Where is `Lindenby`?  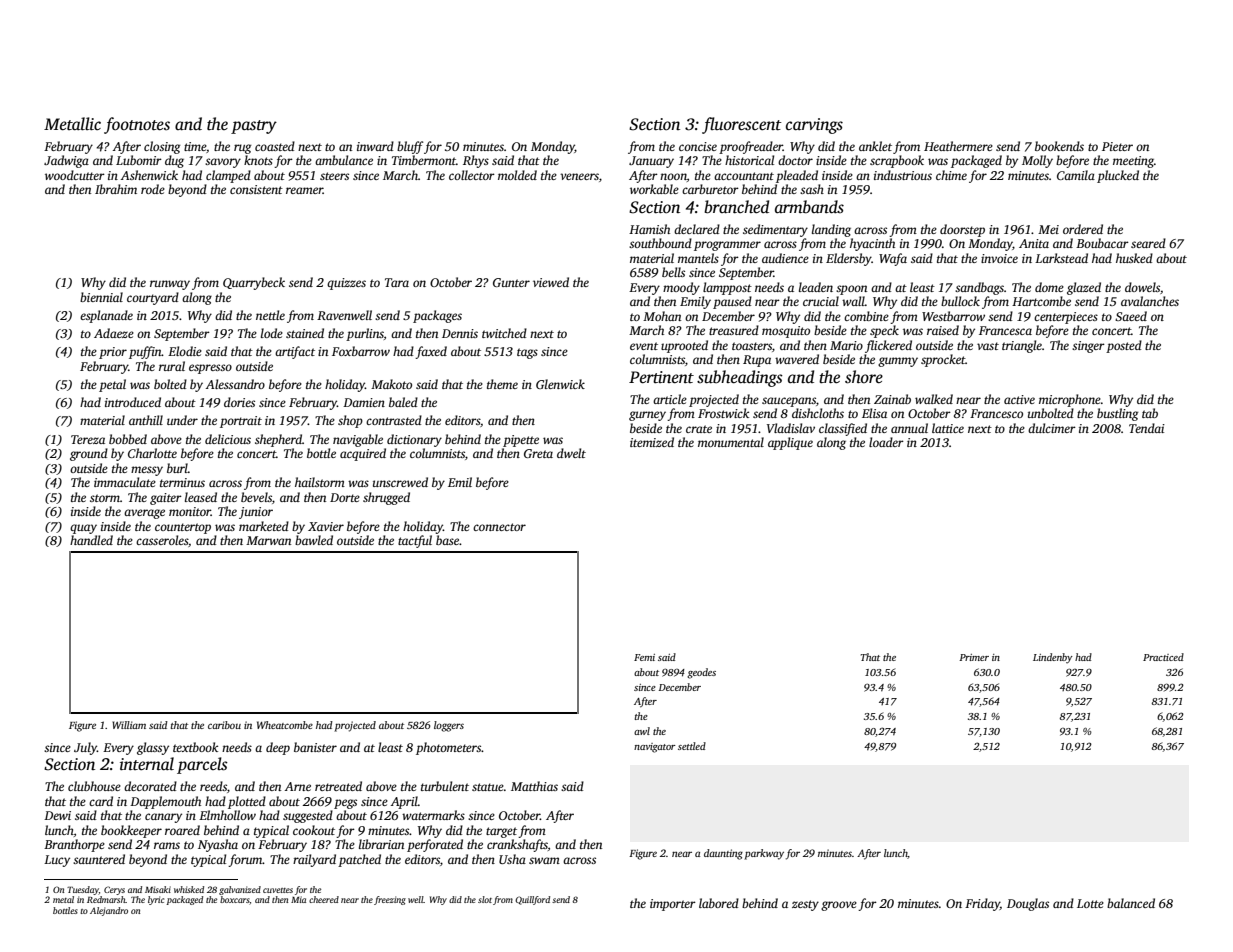 Lindenby is located at coordinates (1053, 658).
